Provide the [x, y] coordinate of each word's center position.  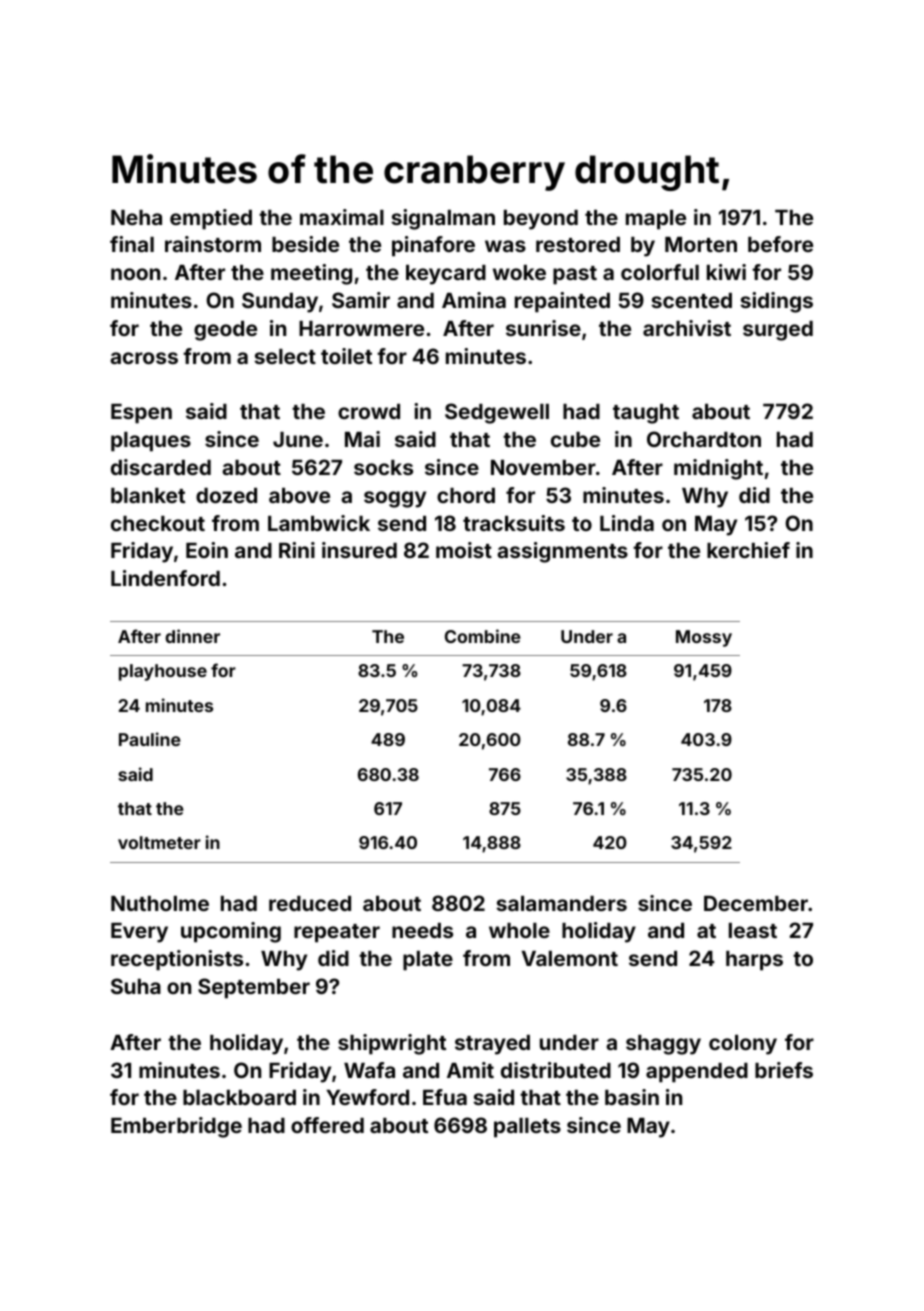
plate [428, 961]
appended [697, 1073]
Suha [136, 986]
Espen [141, 414]
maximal [342, 217]
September [254, 988]
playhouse [163, 672]
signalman [443, 219]
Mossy [704, 638]
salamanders [561, 903]
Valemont [570, 958]
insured [359, 550]
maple [656, 220]
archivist [687, 328]
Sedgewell [497, 413]
